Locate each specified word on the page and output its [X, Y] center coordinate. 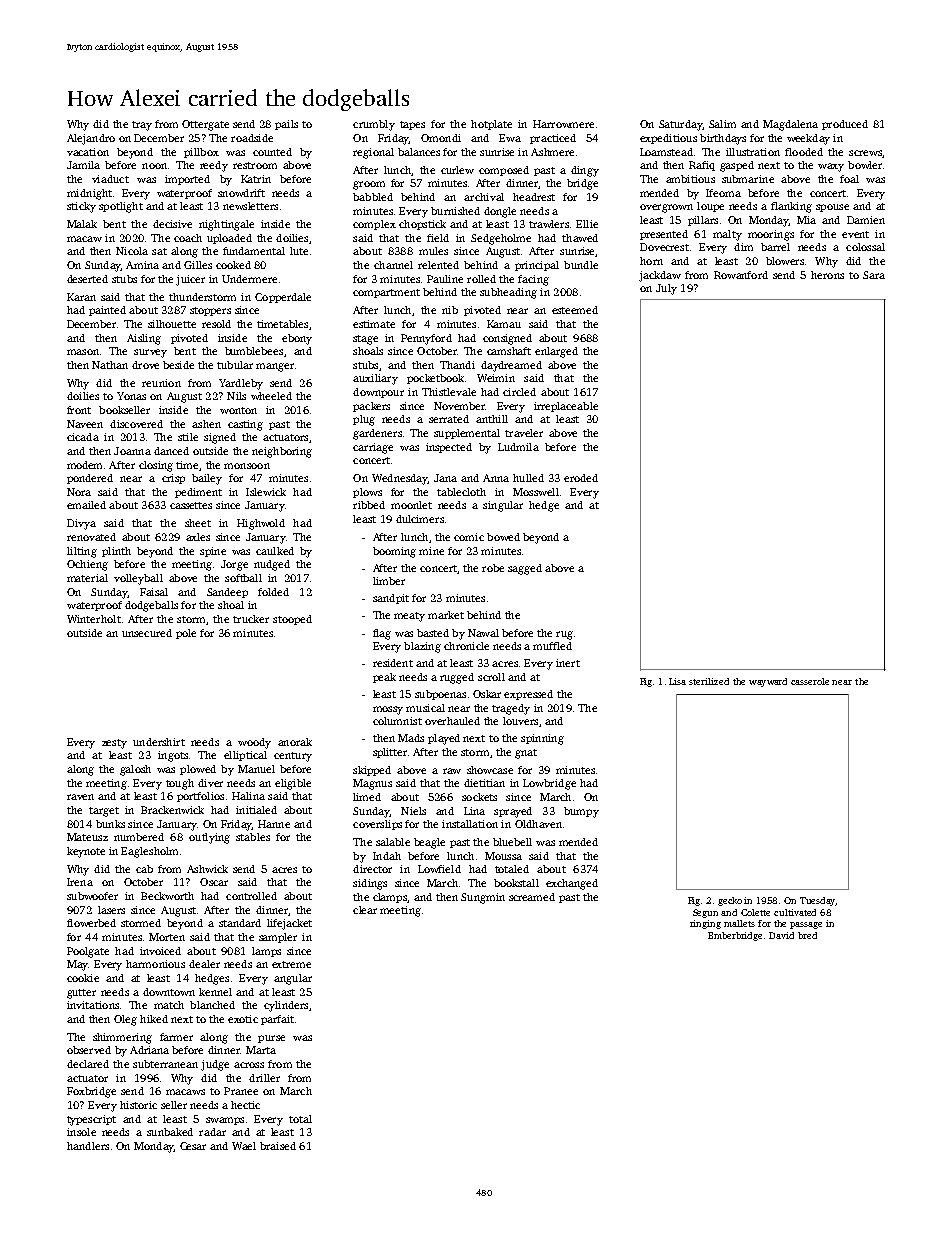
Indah [387, 856]
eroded [581, 478]
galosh [135, 770]
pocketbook [435, 379]
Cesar [193, 1146]
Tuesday [817, 901]
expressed [528, 695]
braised [278, 1146]
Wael [244, 1146]
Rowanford [741, 275]
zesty [114, 744]
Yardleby [241, 384]
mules [433, 251]
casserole [810, 681]
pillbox [201, 153]
